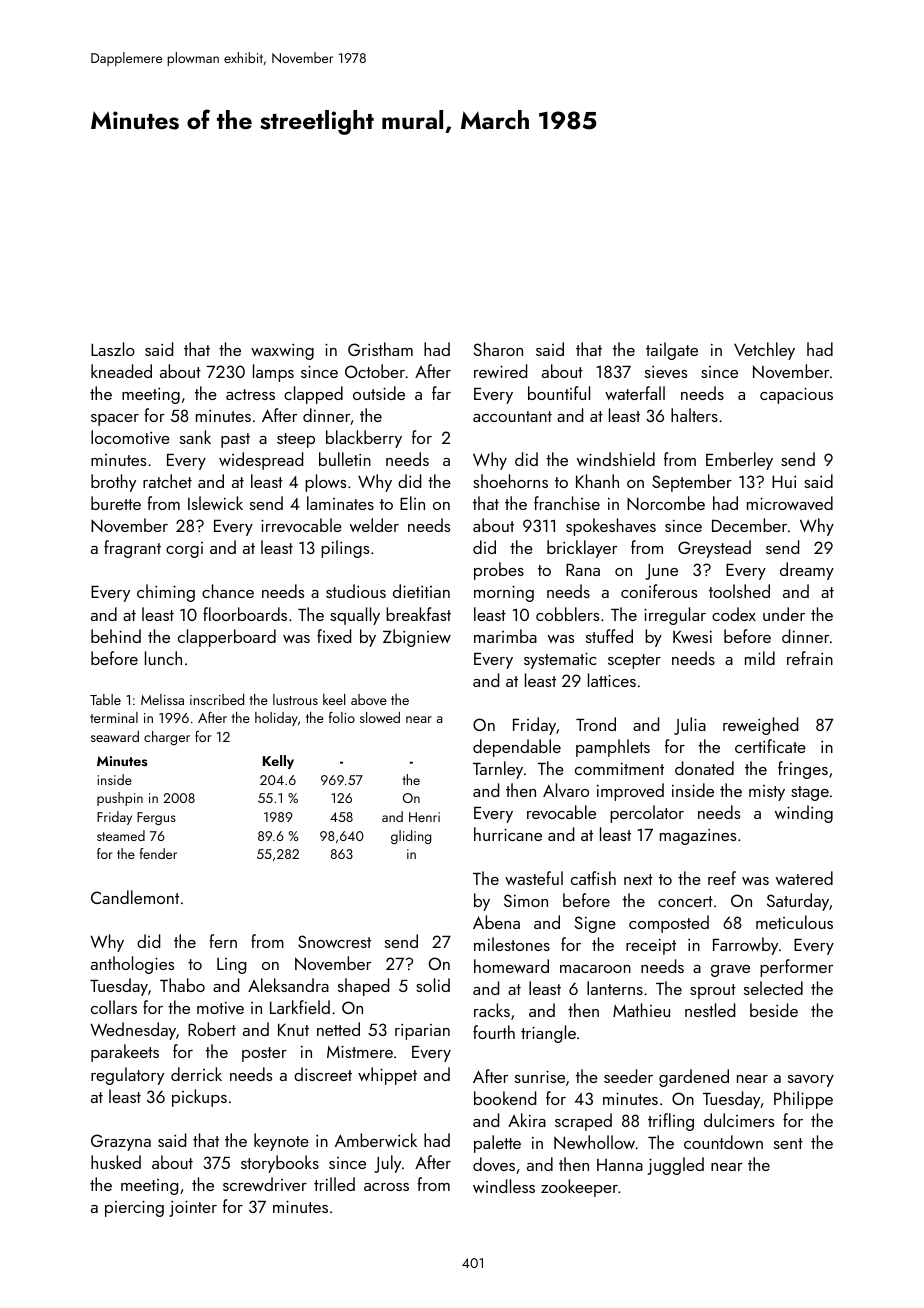  Describe the element at coordinates (334, 941) in the document. I see `Snowcrest` at that location.
